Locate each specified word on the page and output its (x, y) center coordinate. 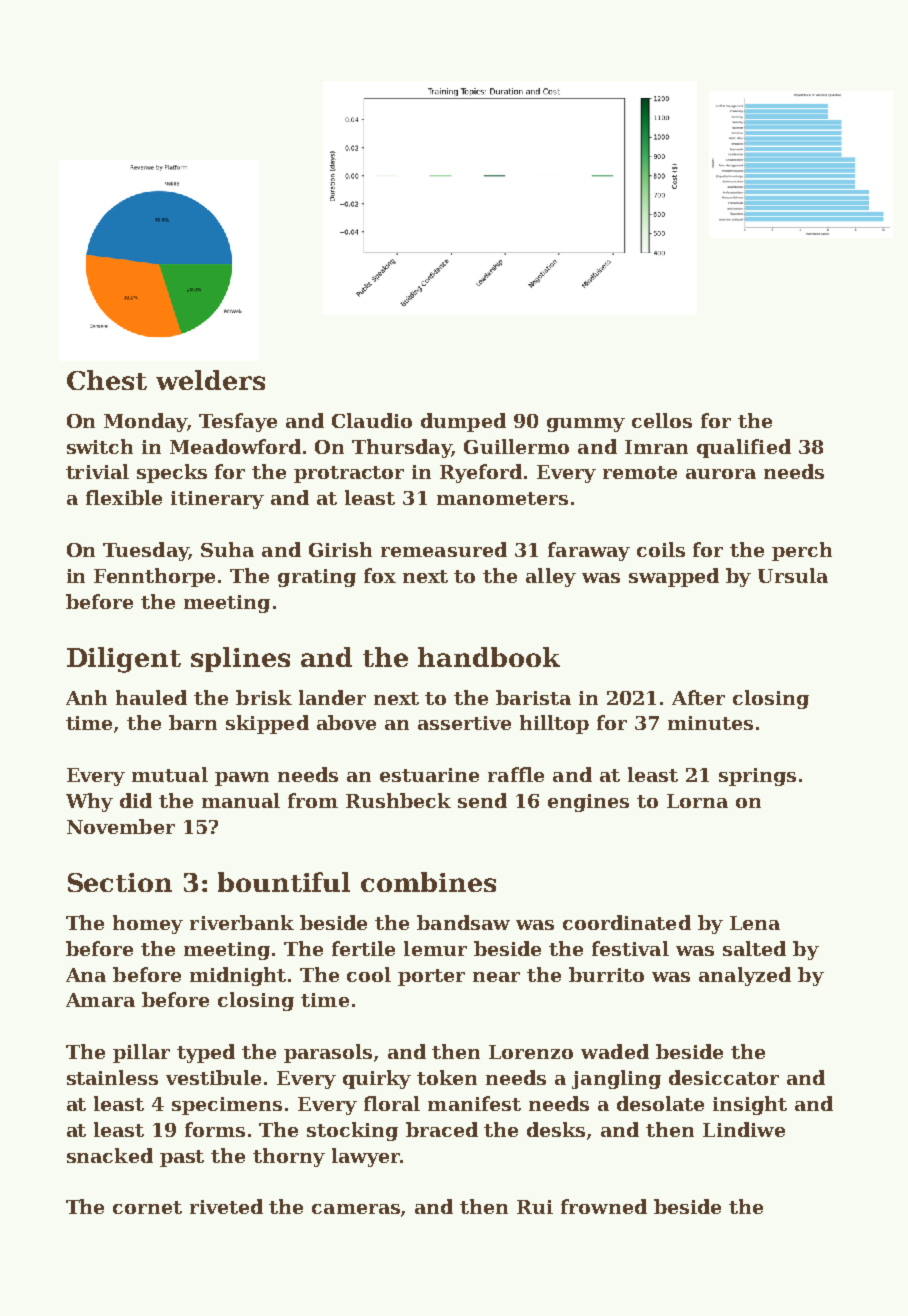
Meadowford (235, 446)
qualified (744, 448)
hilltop (554, 724)
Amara (100, 1000)
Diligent (124, 660)
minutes (710, 723)
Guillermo (516, 446)
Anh (86, 697)
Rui (535, 1207)
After (698, 697)
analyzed (745, 976)
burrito (606, 974)
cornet (147, 1207)
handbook (489, 657)
